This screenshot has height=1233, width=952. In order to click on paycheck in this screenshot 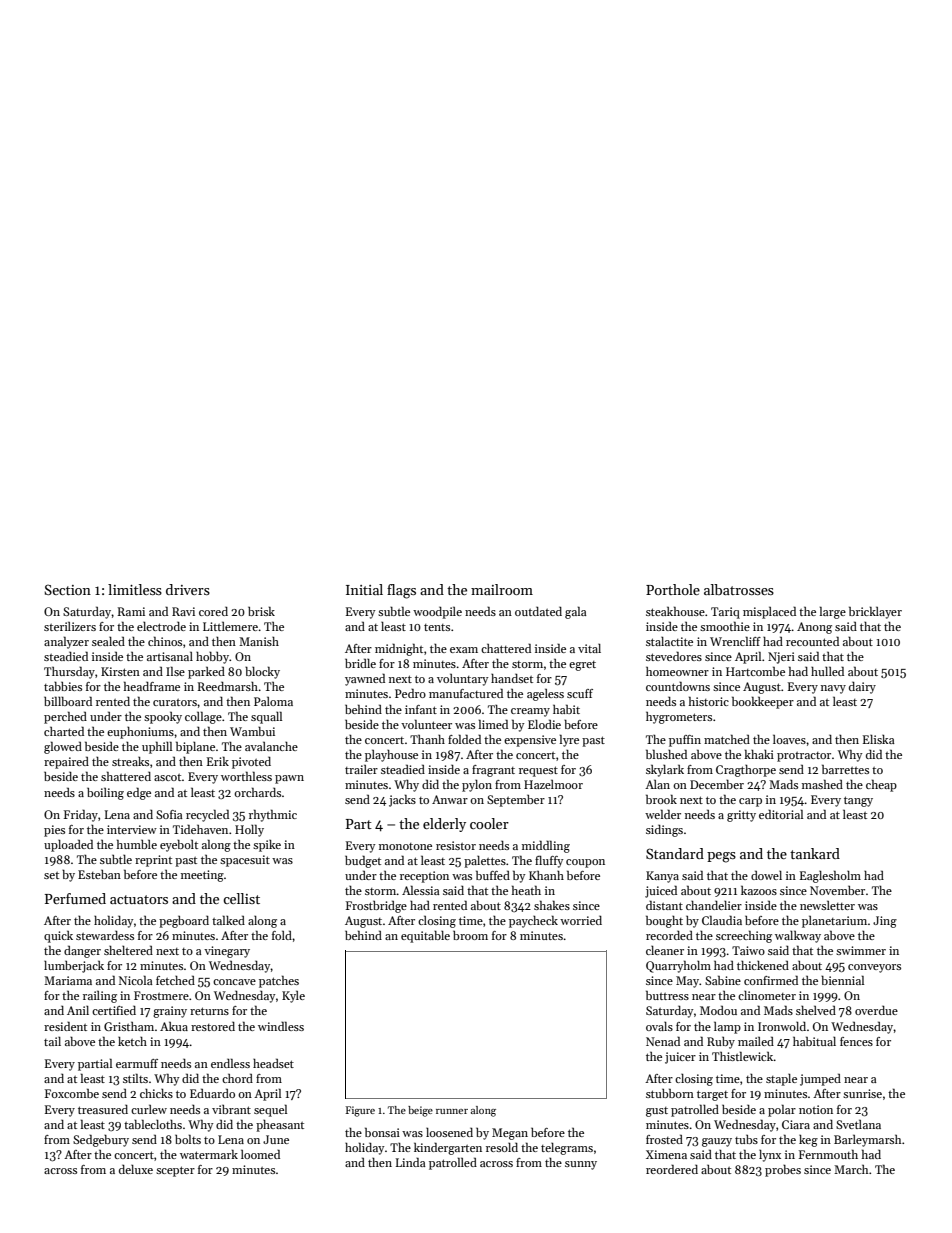, I will do `click(533, 921)`.
